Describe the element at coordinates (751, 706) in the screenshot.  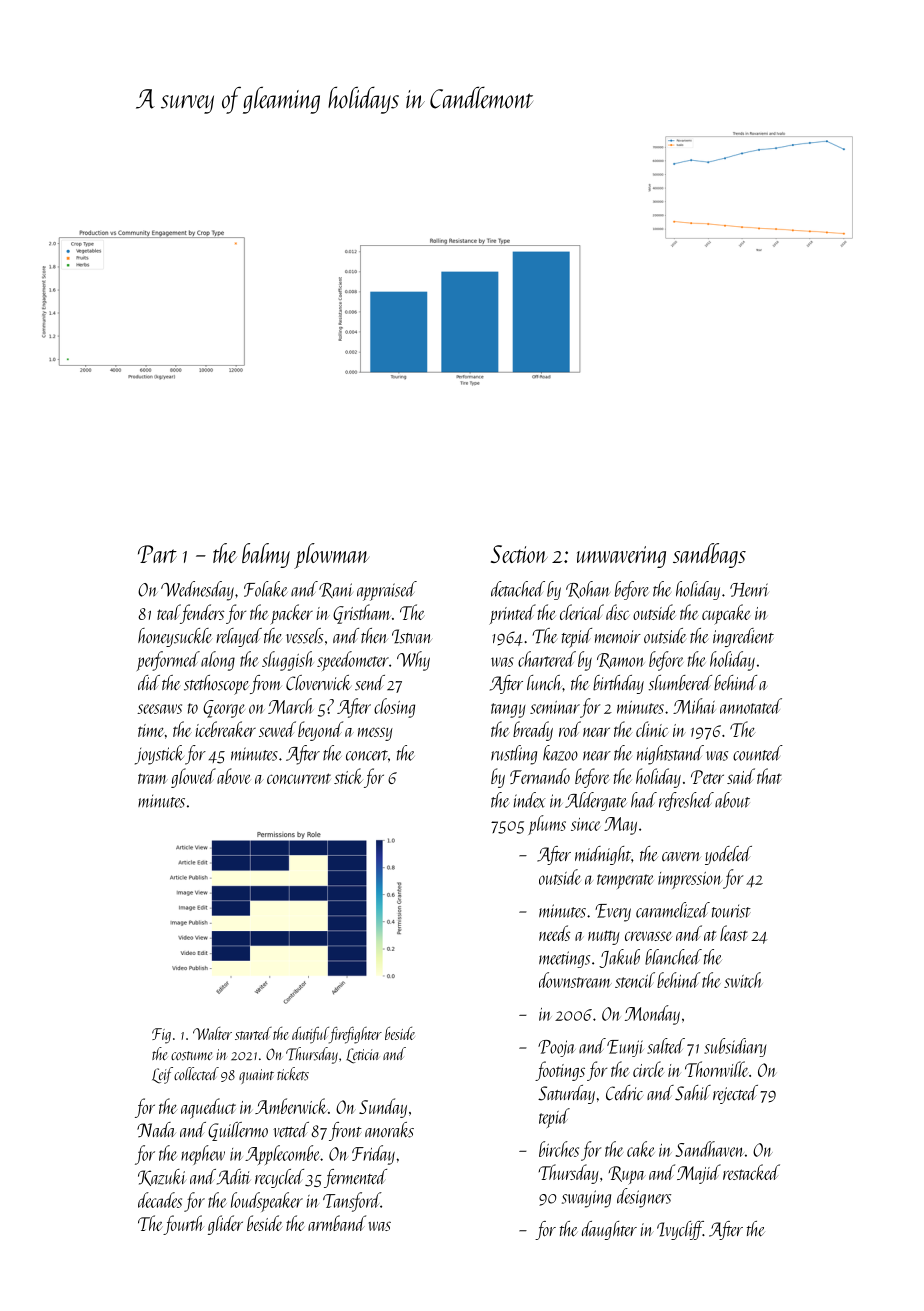
I see `annotated` at that location.
